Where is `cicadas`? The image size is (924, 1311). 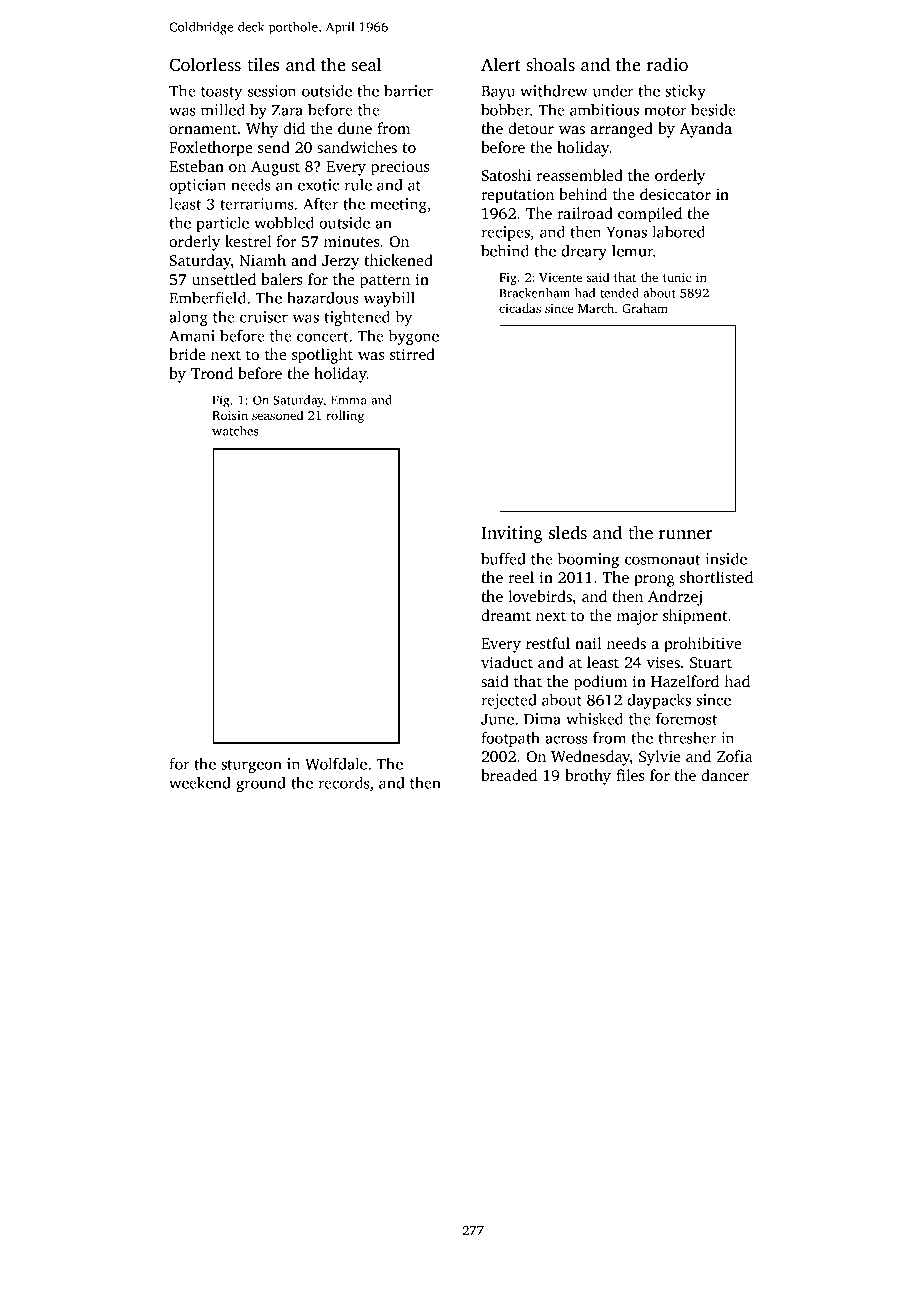
cicadas is located at coordinates (520, 308).
